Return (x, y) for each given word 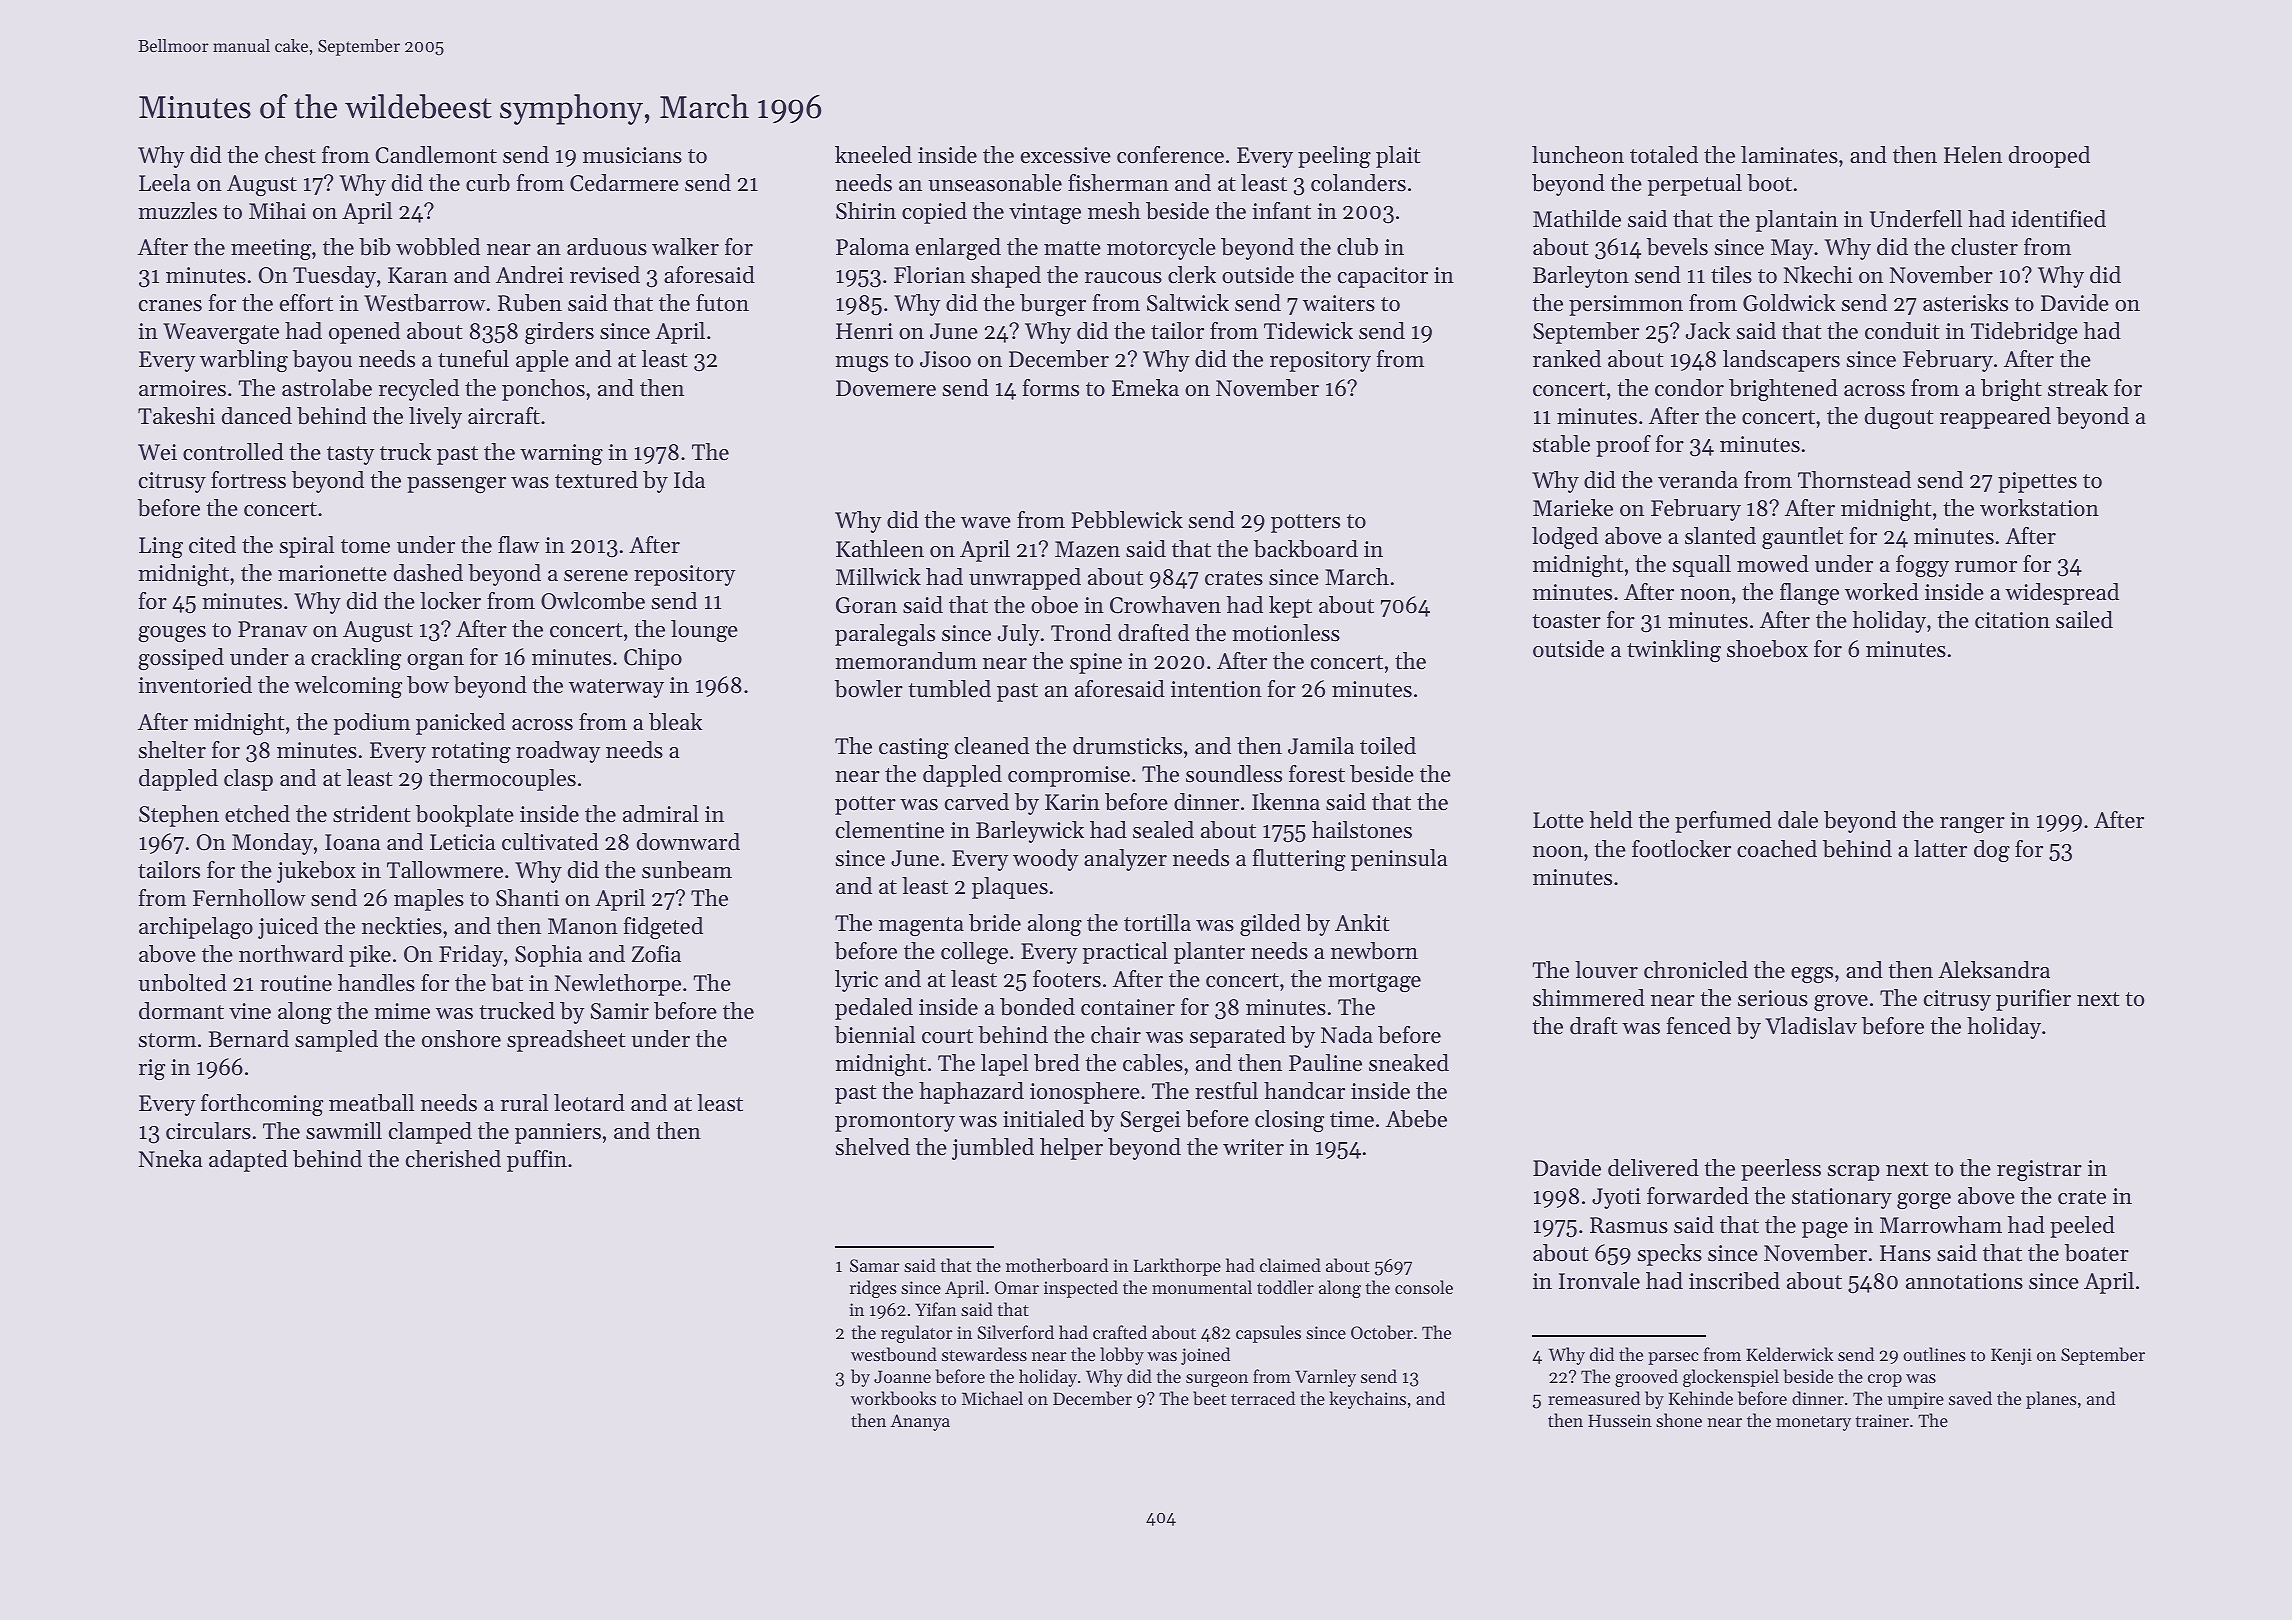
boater (2097, 1253)
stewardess (984, 1354)
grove (1841, 1003)
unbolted (182, 983)
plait (1398, 157)
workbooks (893, 1398)
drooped (2049, 157)
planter (1209, 953)
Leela (165, 183)
